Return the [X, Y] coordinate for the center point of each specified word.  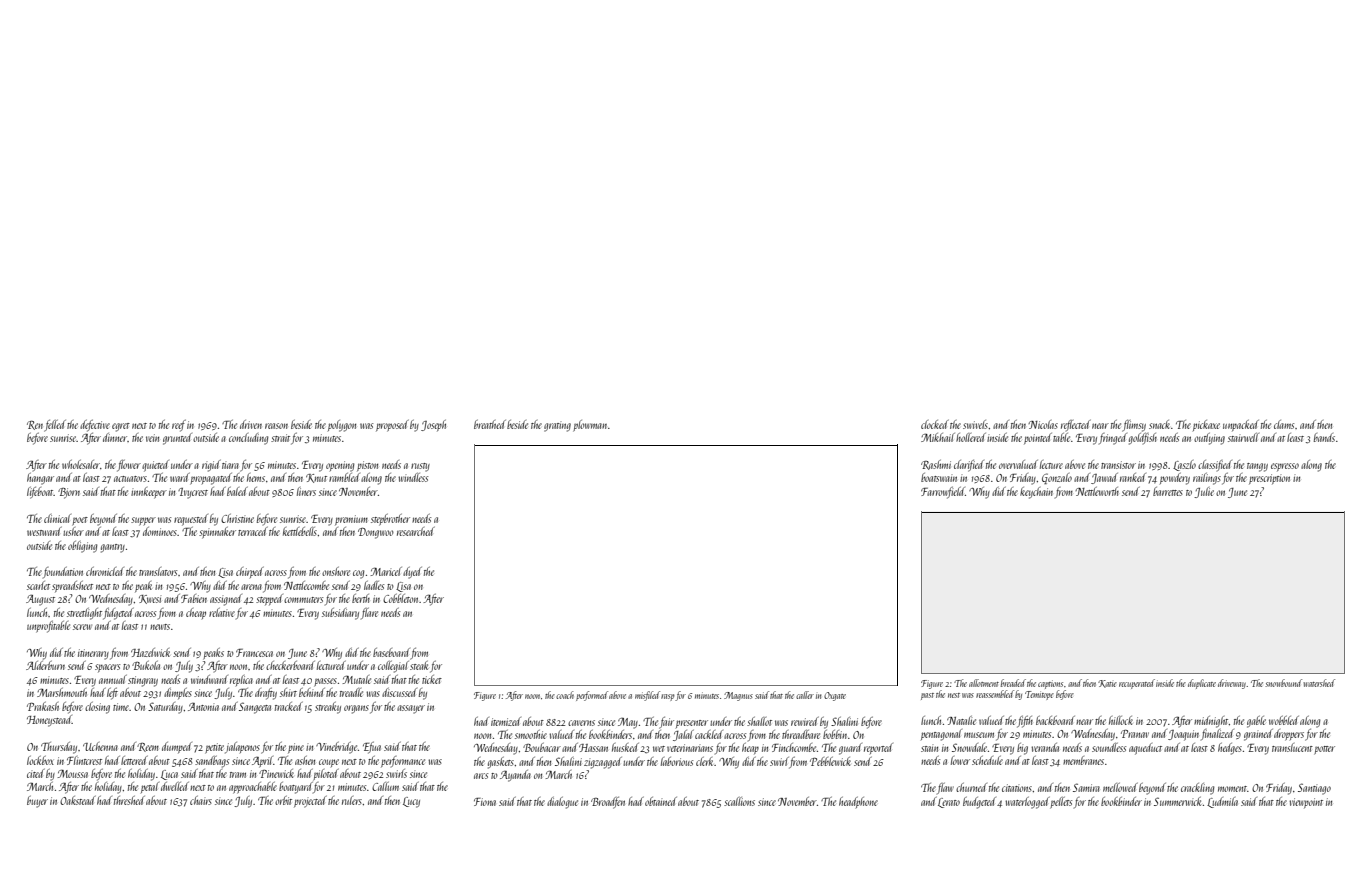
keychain [1036, 493]
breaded [1013, 683]
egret [121, 427]
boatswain [939, 477]
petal [150, 787]
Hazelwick [150, 652]
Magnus [738, 696]
